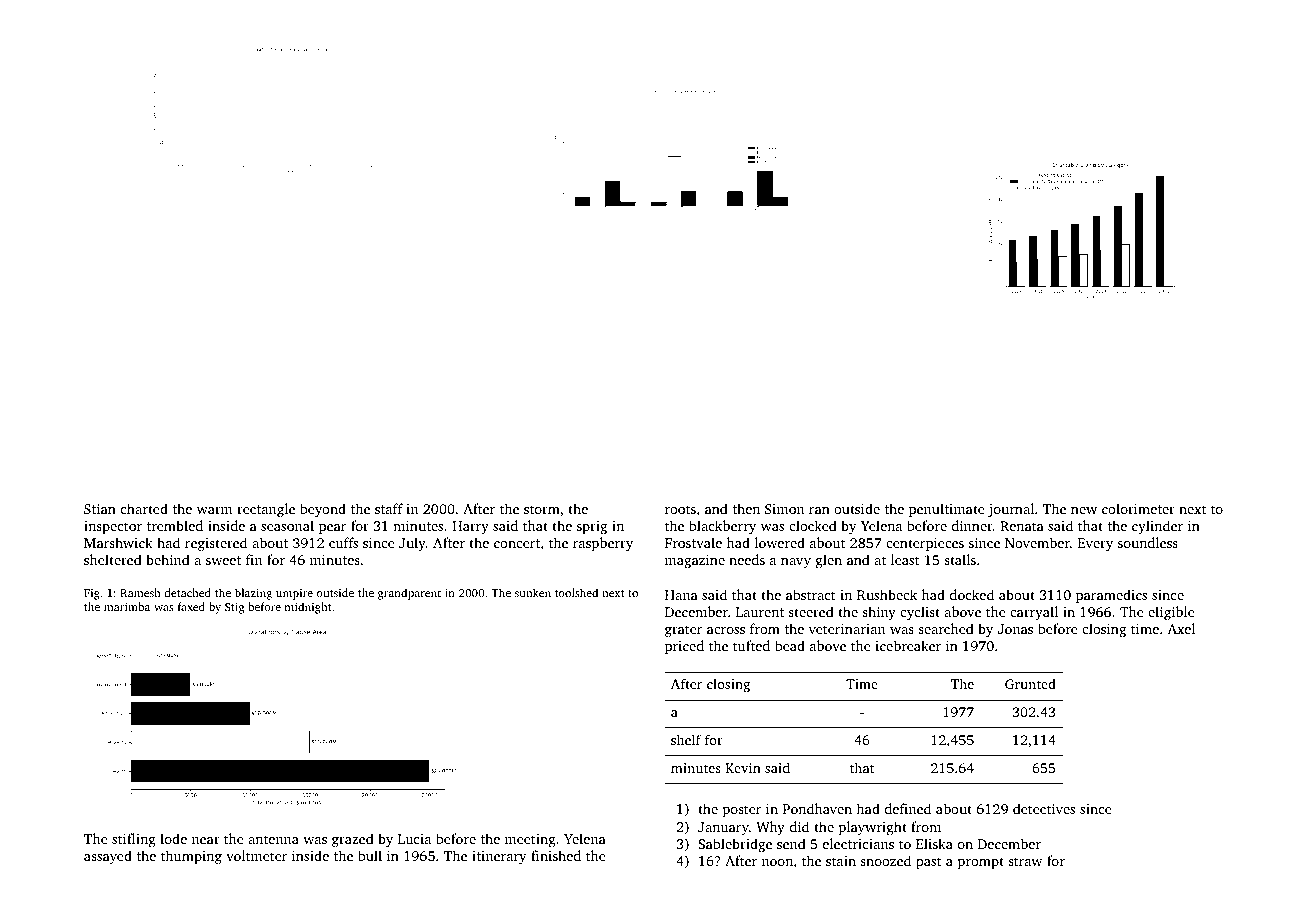  Describe the element at coordinates (343, 542) in the image. I see `cuffs` at that location.
